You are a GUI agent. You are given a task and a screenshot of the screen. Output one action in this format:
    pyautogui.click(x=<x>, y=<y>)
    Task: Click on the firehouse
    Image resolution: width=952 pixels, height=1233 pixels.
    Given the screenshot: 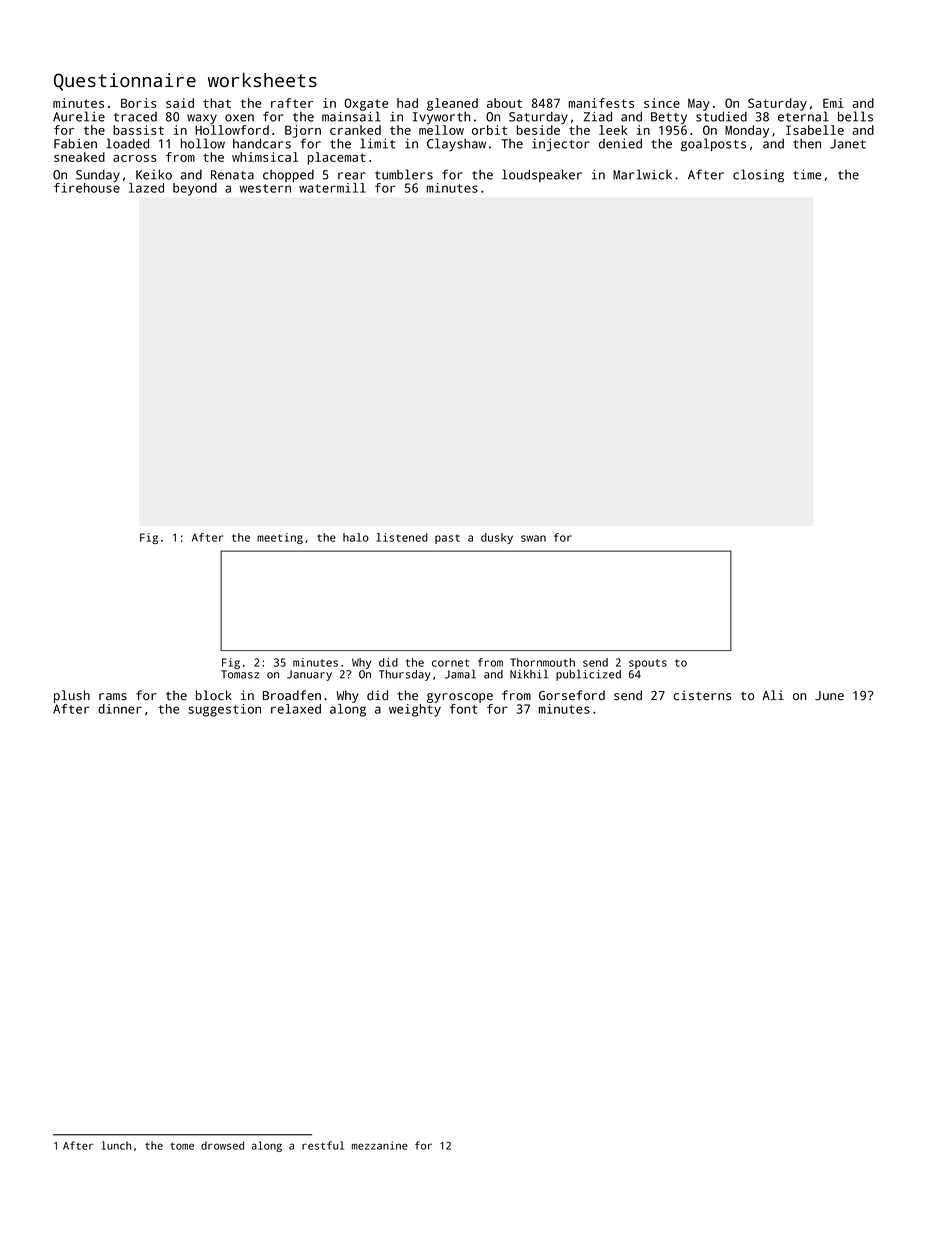 What is the action you would take?
    pyautogui.click(x=87, y=188)
